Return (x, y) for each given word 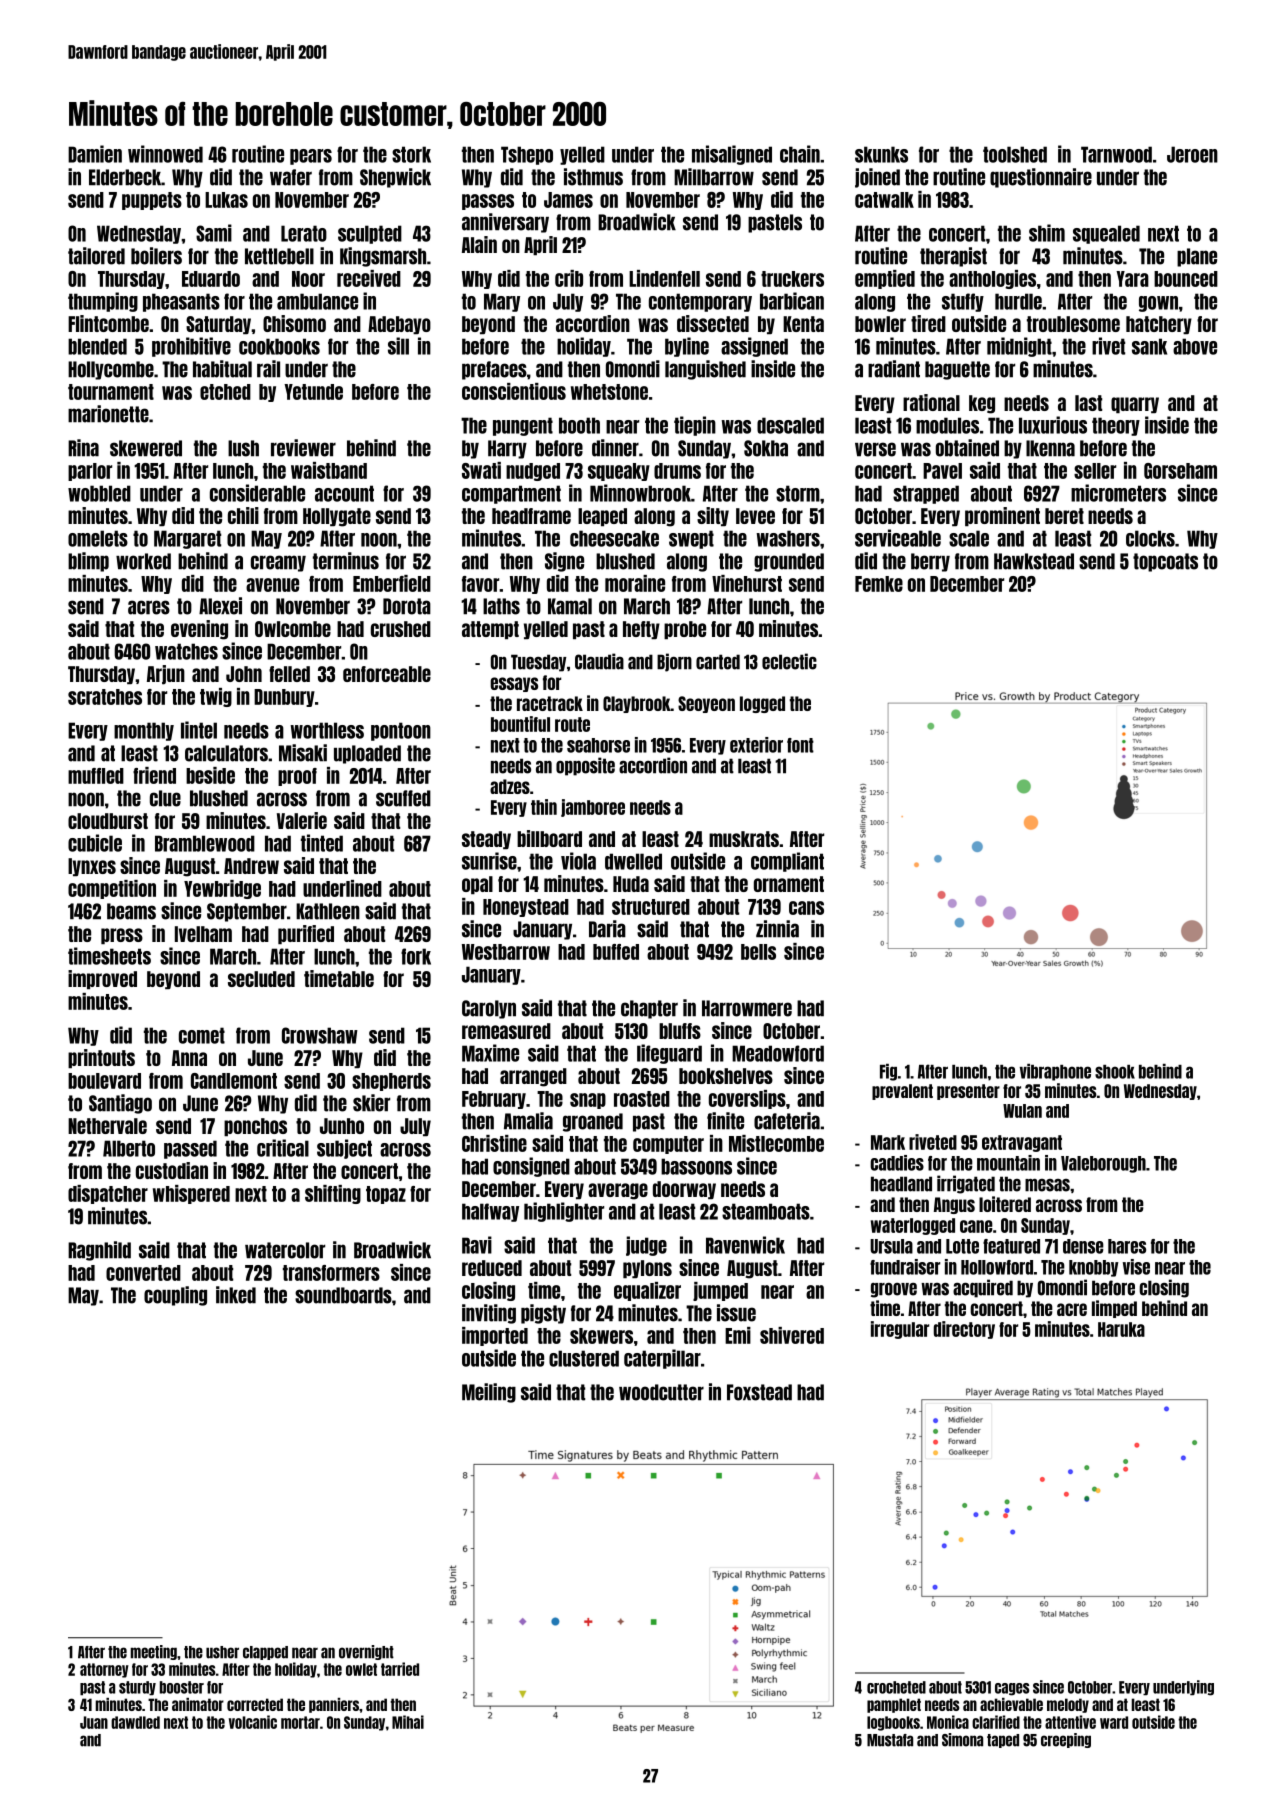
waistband (329, 470)
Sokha (766, 448)
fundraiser (905, 1267)
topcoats (1165, 562)
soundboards (343, 1295)
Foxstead (759, 1392)
